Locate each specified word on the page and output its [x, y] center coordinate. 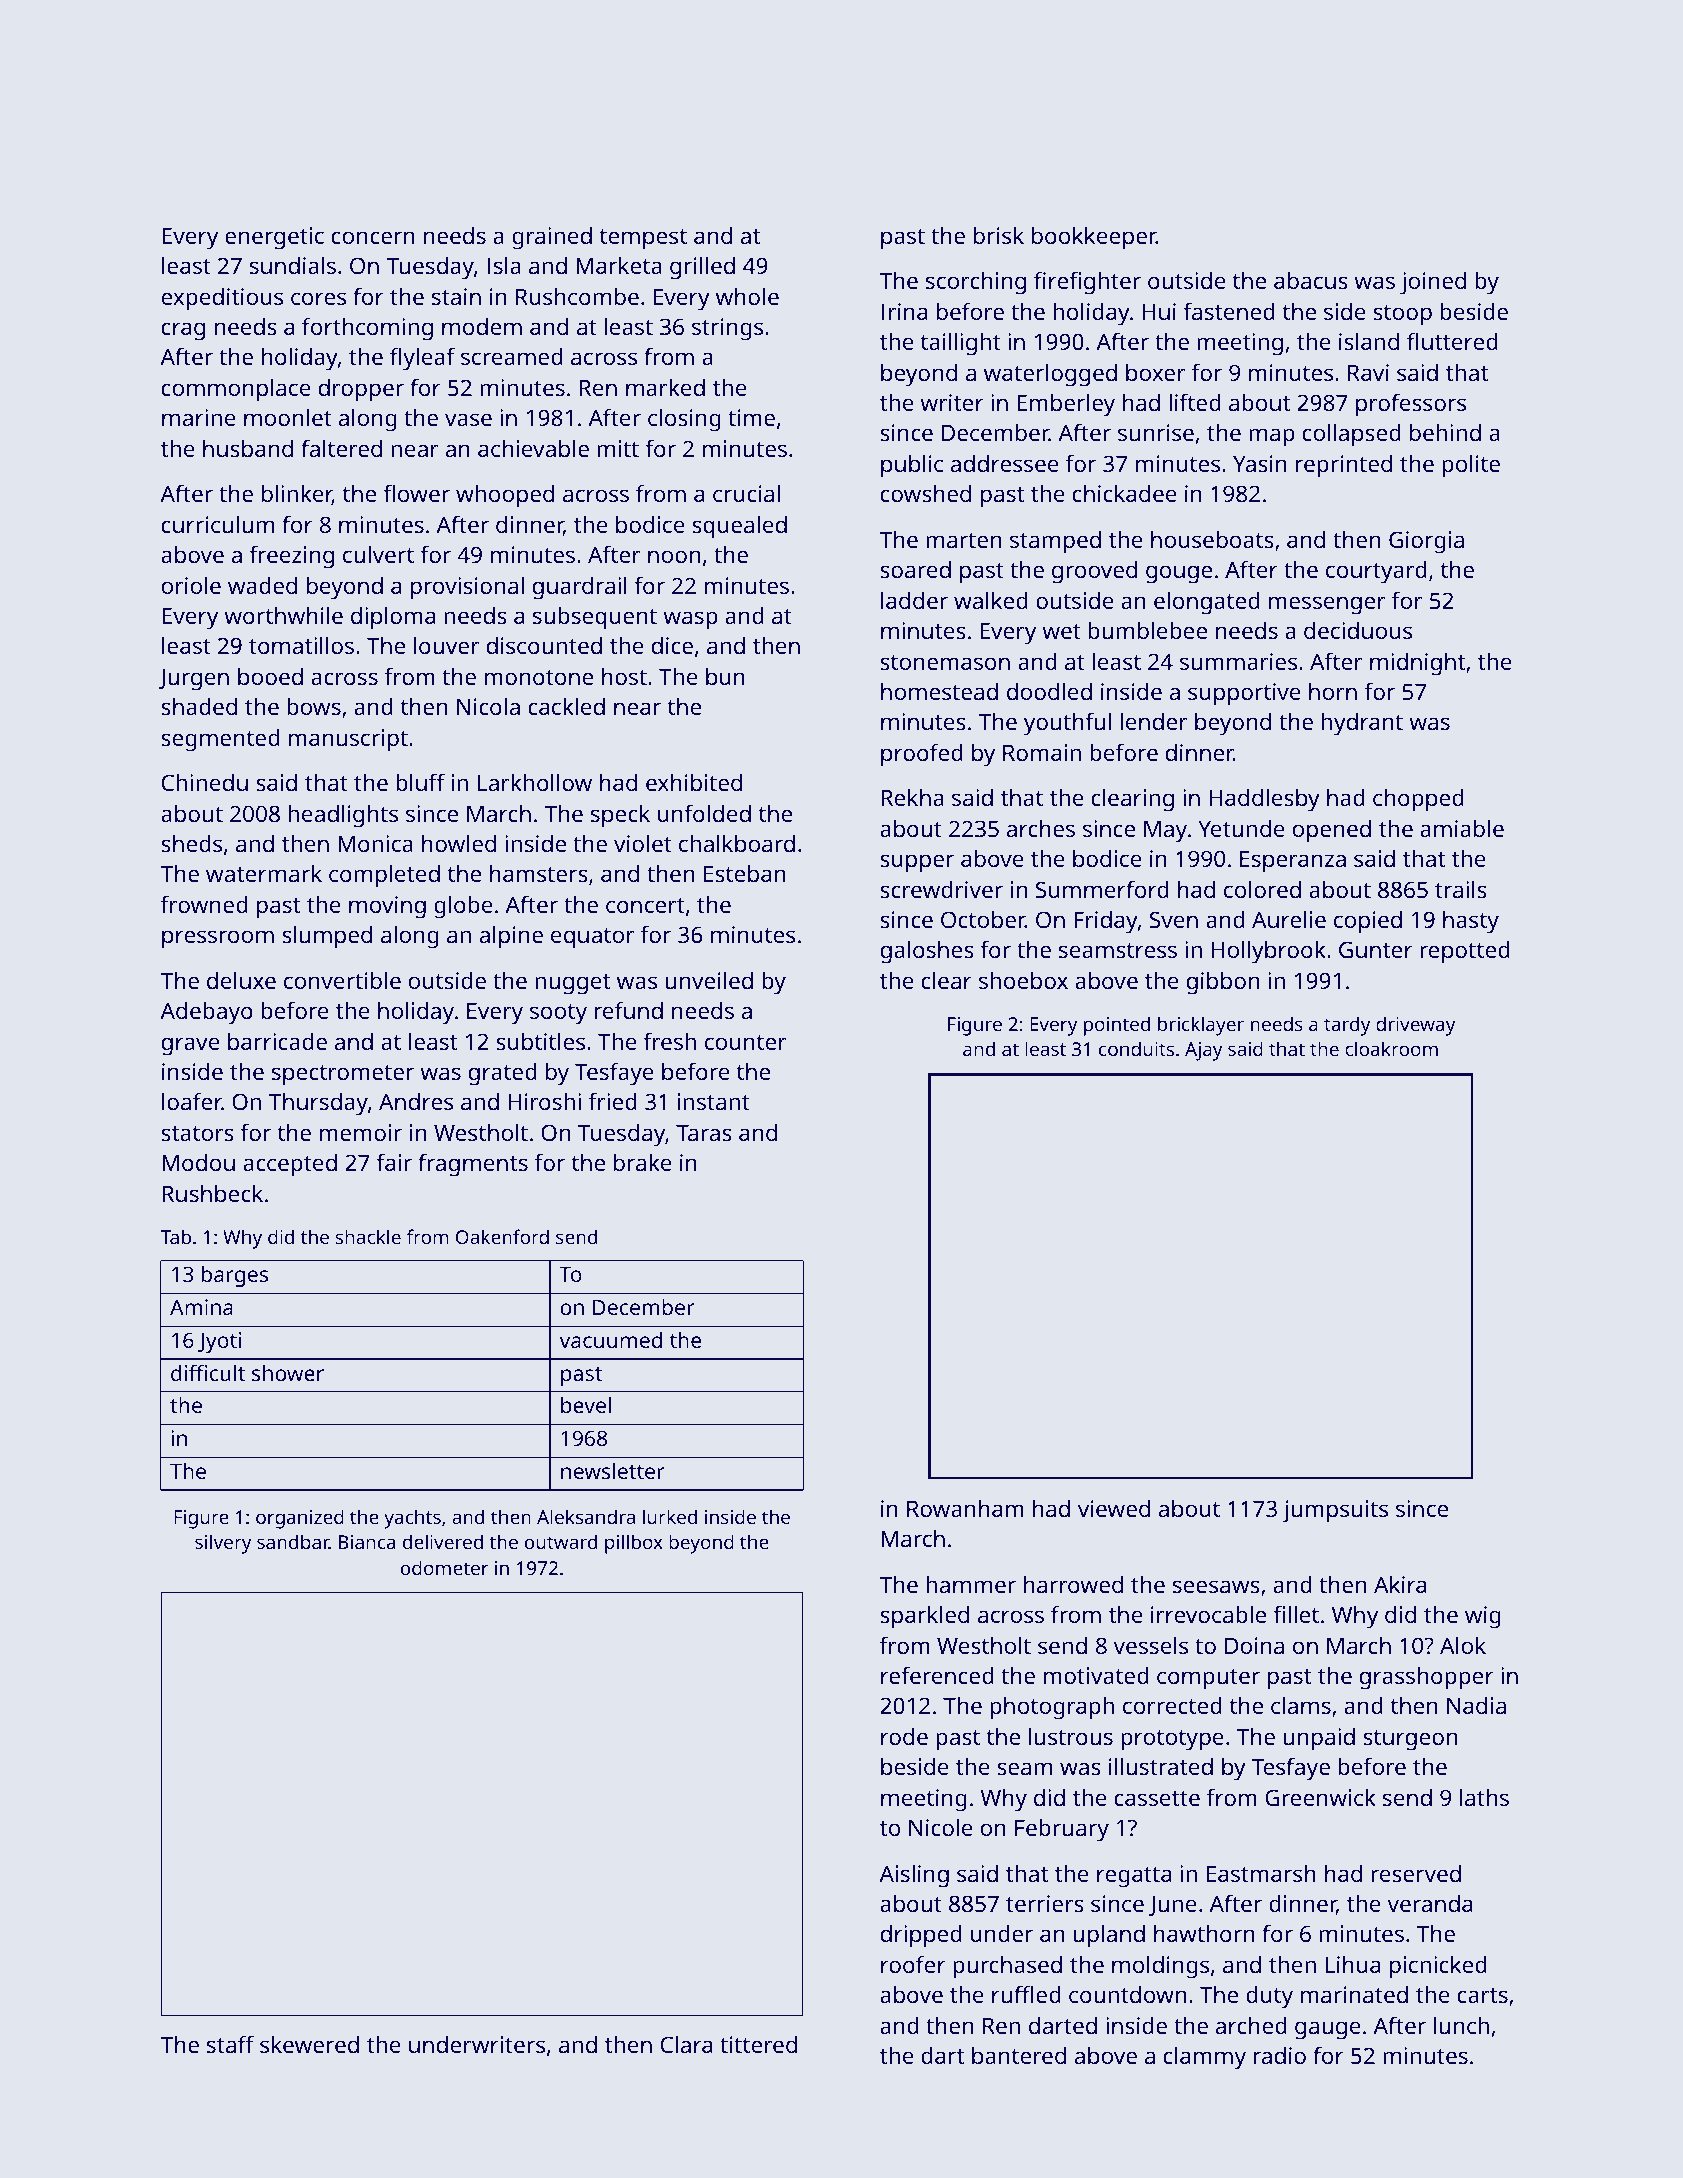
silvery [223, 1544]
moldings [1160, 1967]
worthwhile [283, 615]
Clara [686, 2044]
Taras [704, 1133]
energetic [274, 238]
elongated [1207, 603]
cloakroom [1391, 1048]
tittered [758, 2044]
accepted [290, 1165]
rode [904, 1736]
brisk [999, 235]
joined [1433, 283]
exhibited [694, 782]
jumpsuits [1335, 1511]
